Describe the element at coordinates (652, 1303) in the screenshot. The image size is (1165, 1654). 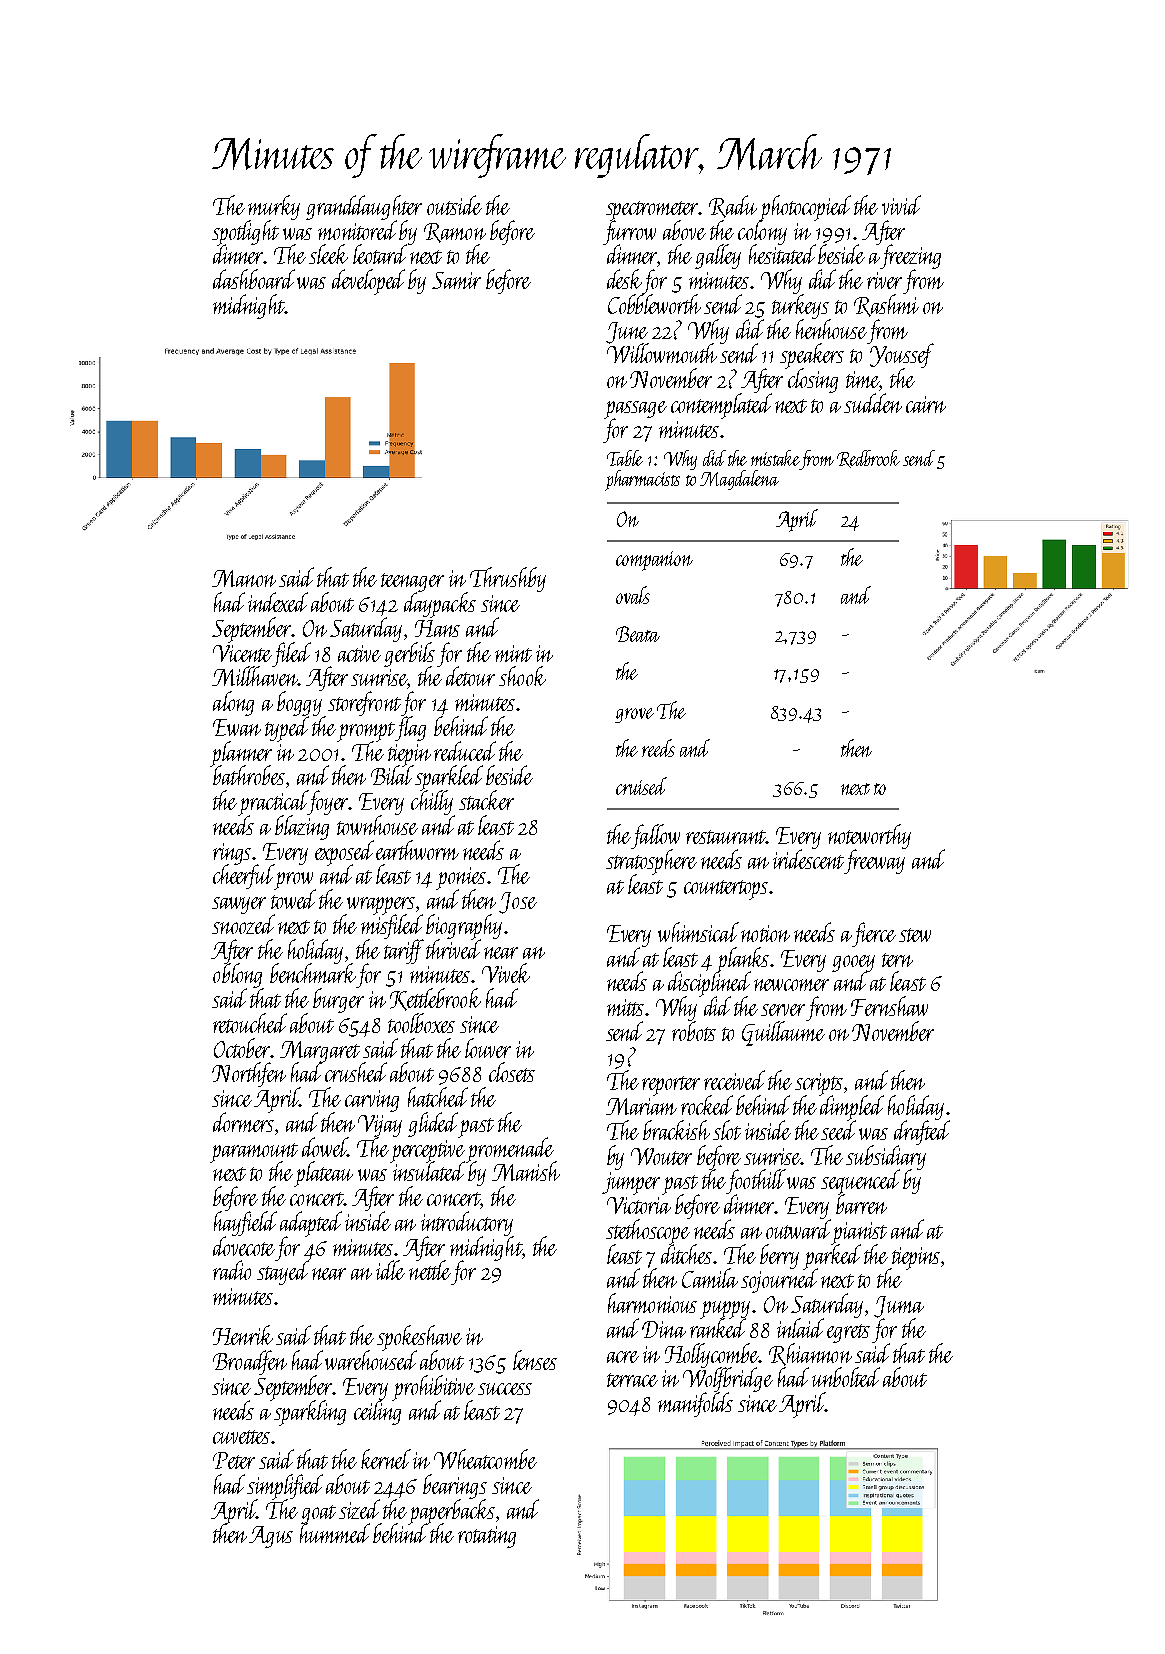
I see `harmonious` at that location.
